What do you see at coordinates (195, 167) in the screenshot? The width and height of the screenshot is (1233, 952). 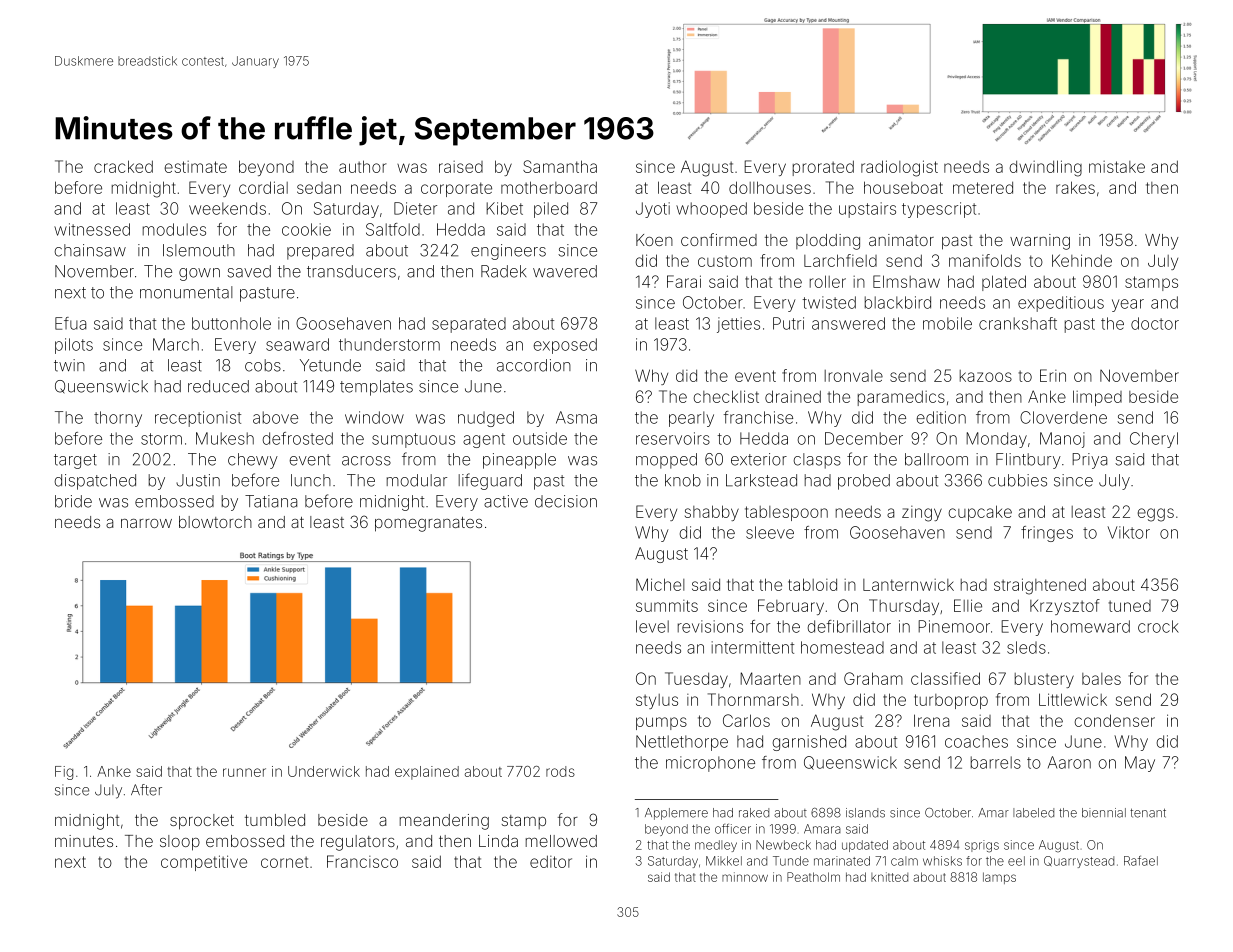 I see `estimate` at bounding box center [195, 167].
